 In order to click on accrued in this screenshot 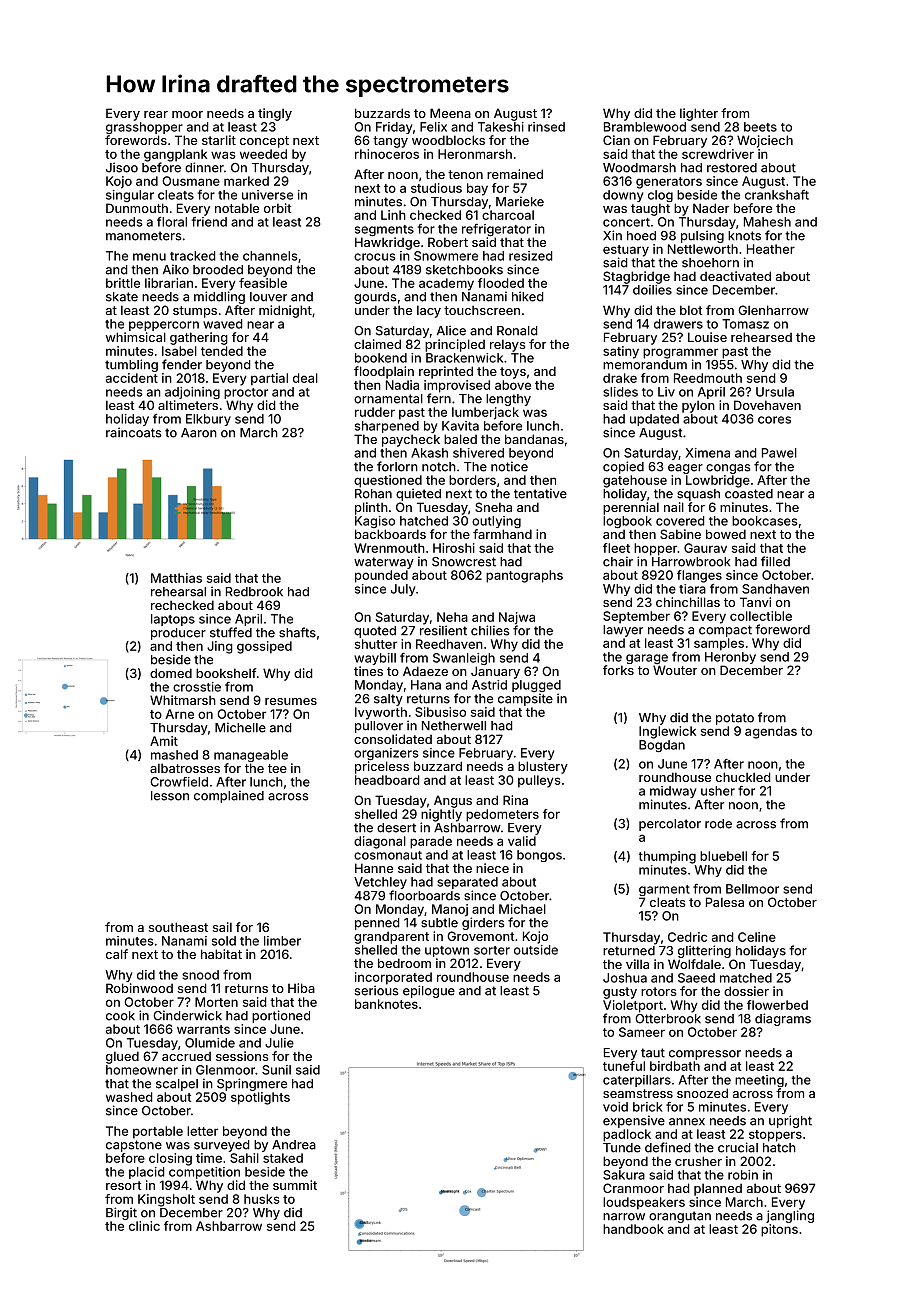, I will do `click(186, 1056)`.
